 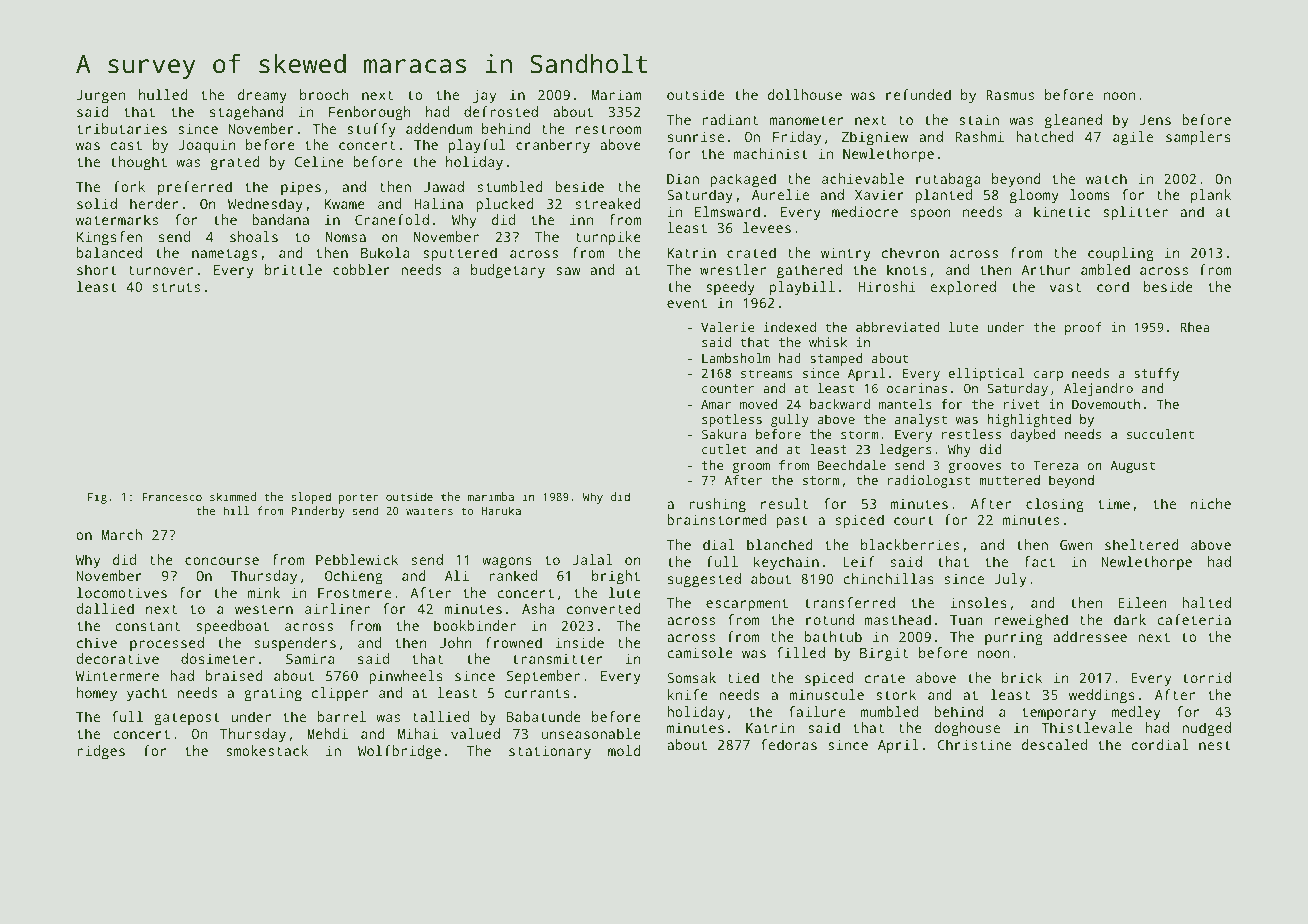 What do you see at coordinates (608, 129) in the image?
I see `restroom` at bounding box center [608, 129].
